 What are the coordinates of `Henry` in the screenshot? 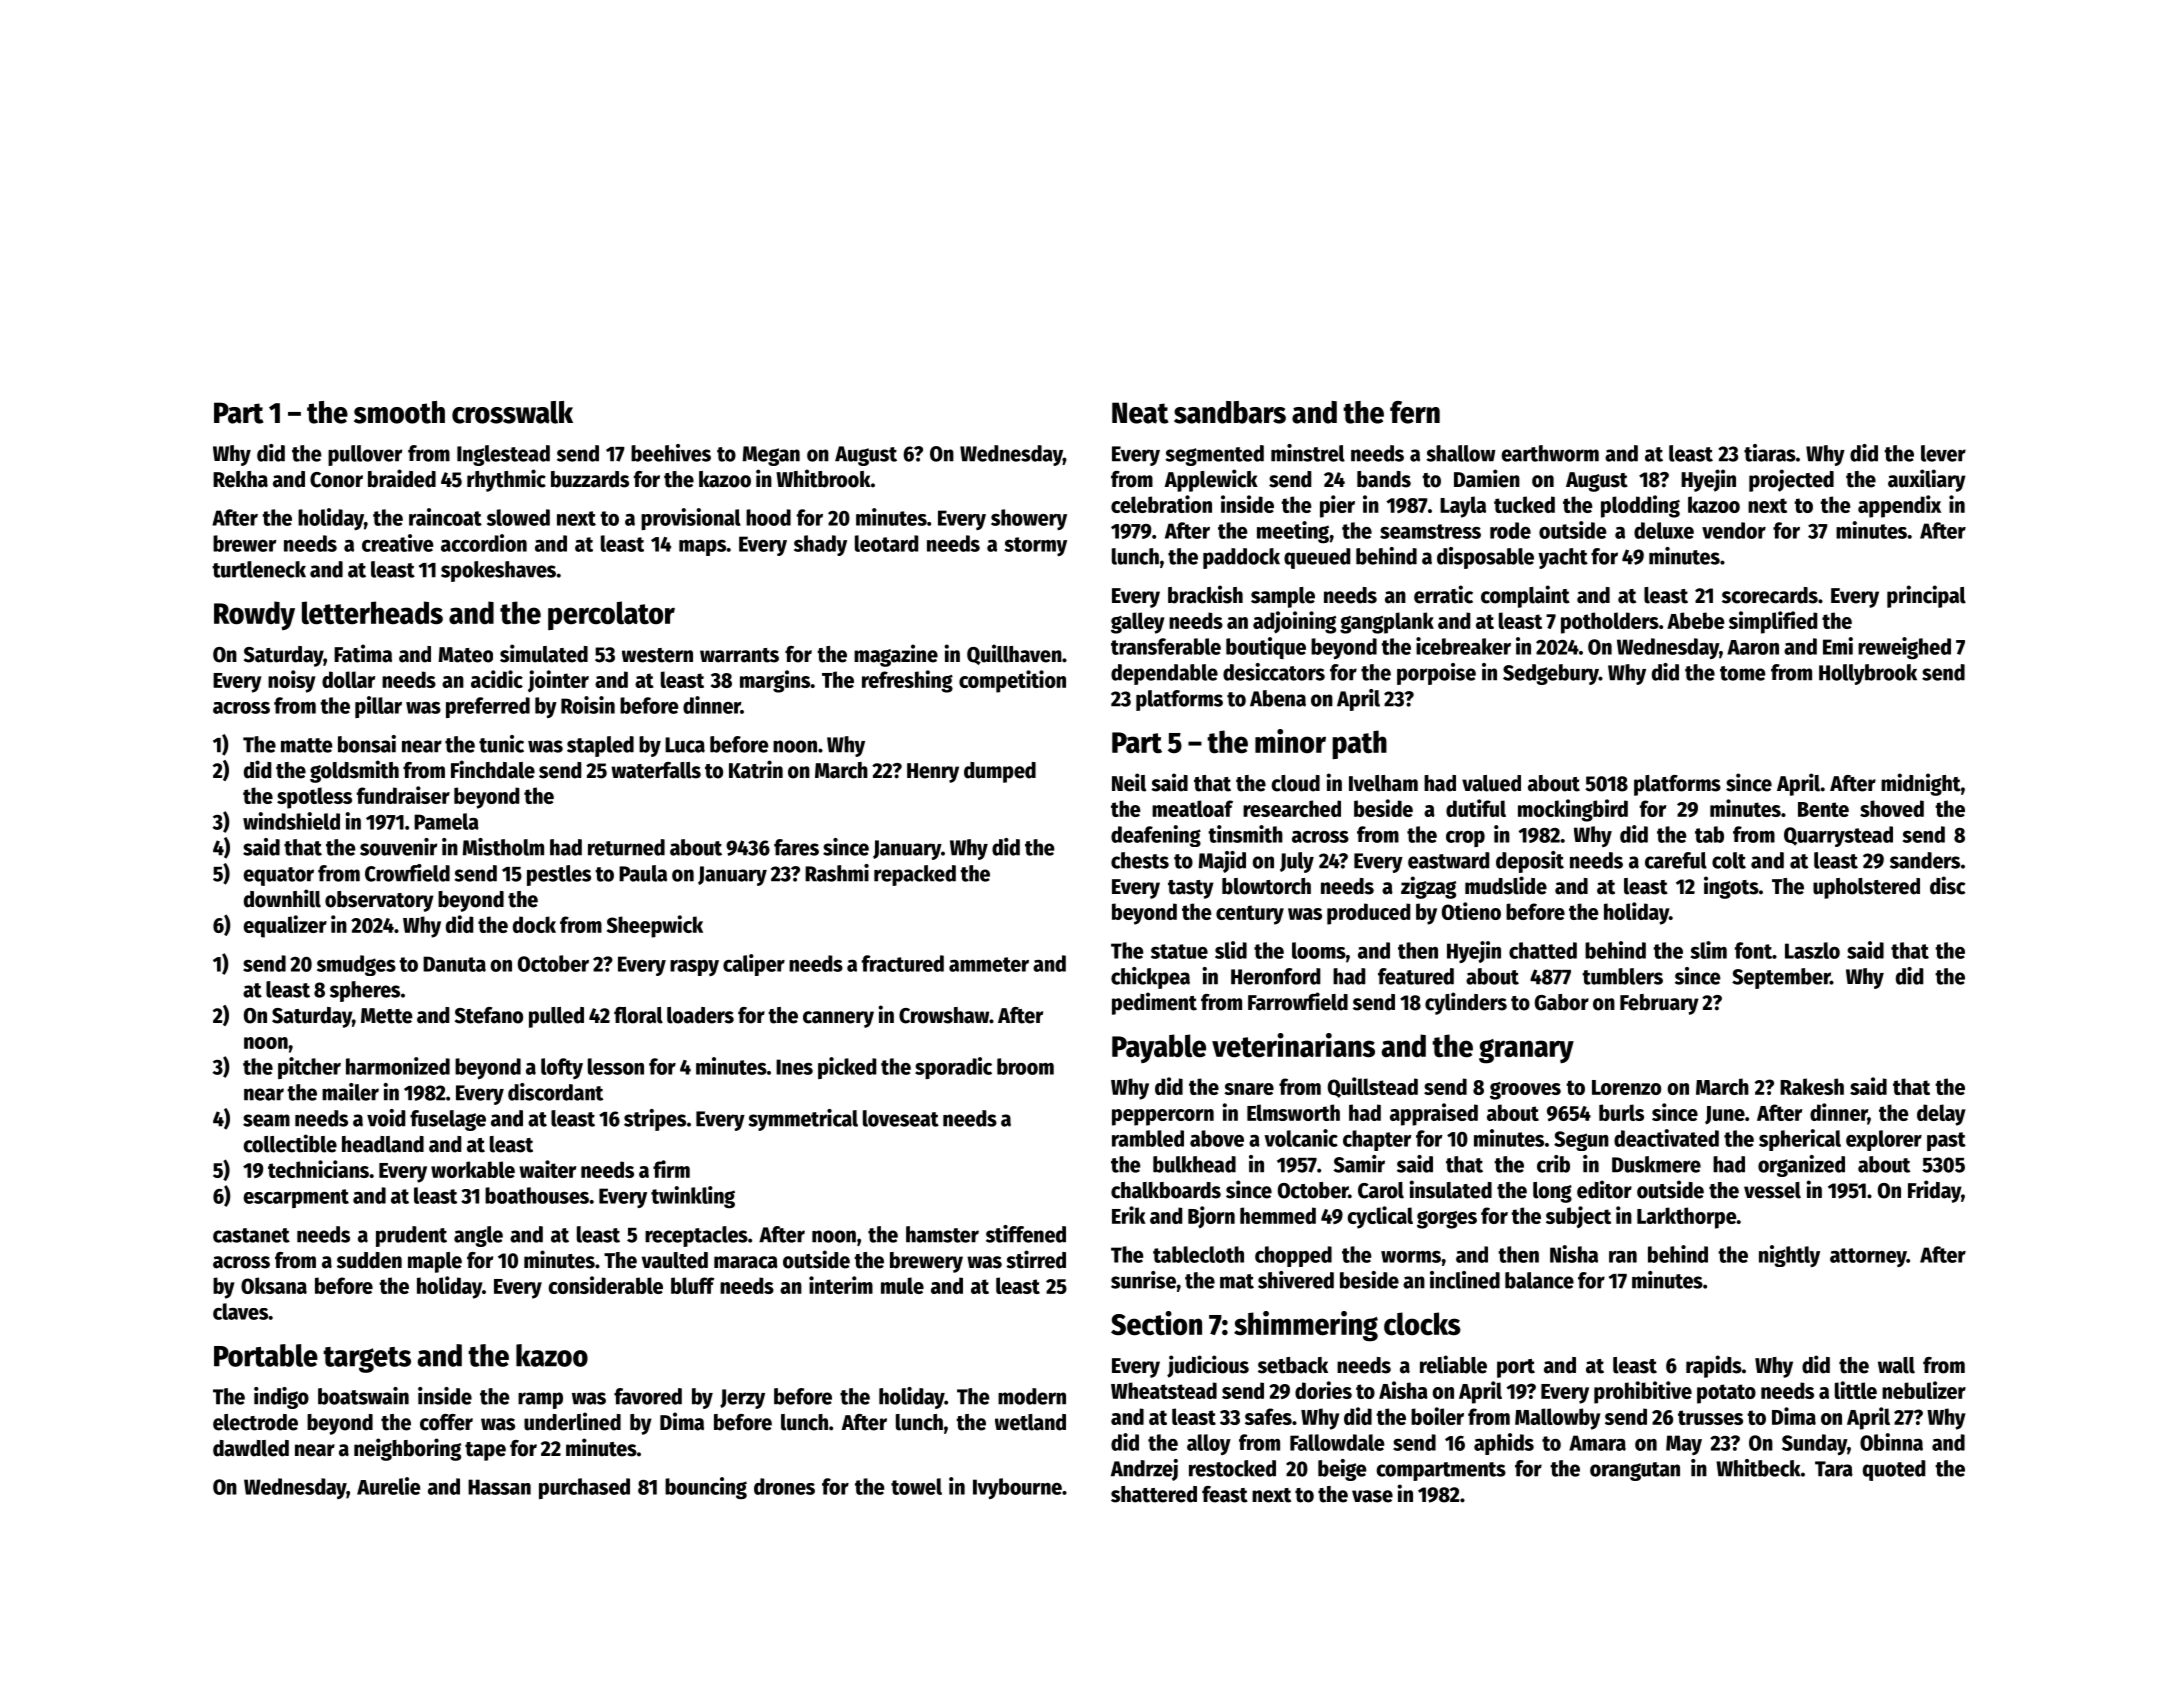 It's located at (933, 773).
